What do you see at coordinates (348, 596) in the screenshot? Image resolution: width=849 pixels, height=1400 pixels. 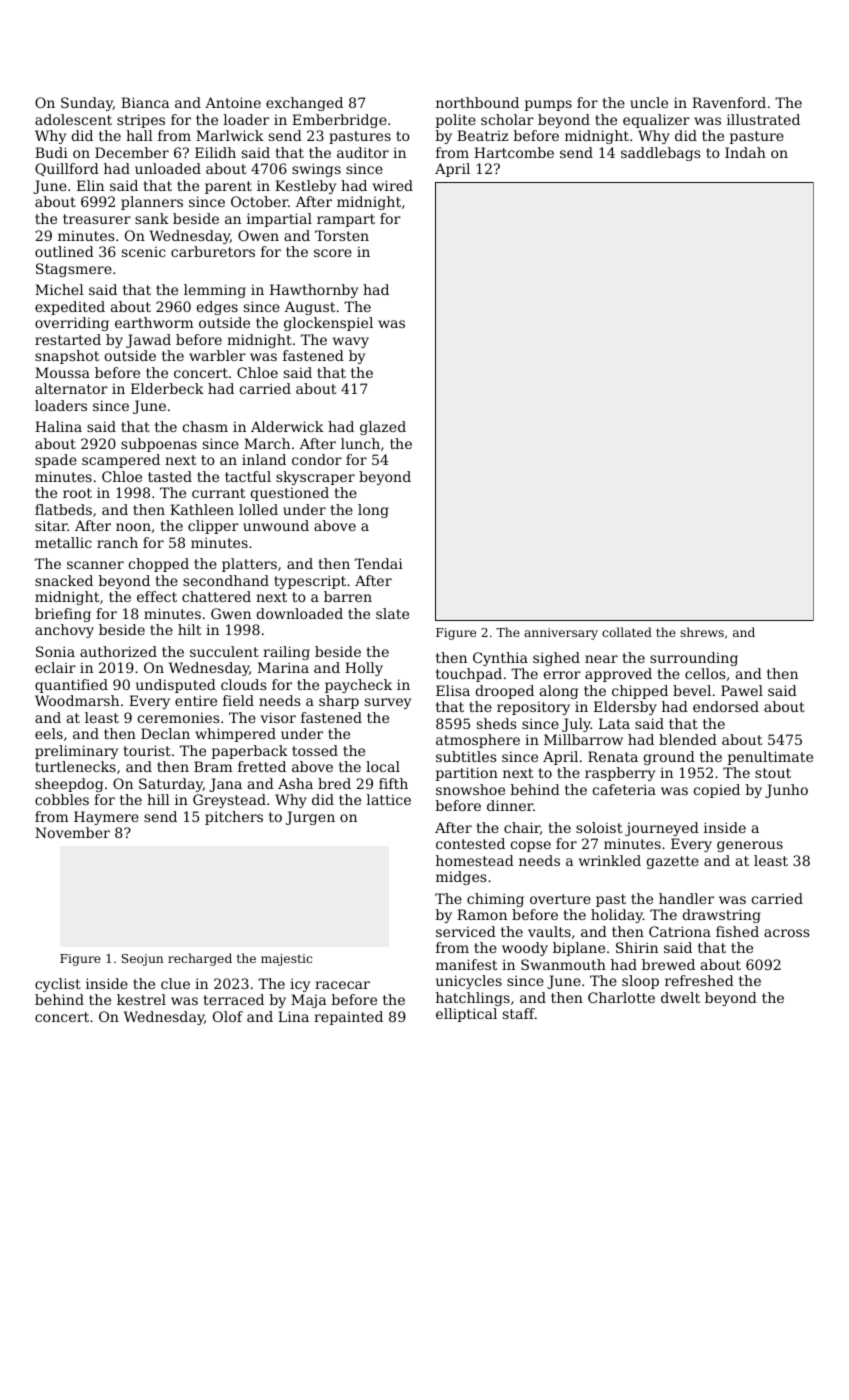 I see `barren` at bounding box center [348, 596].
